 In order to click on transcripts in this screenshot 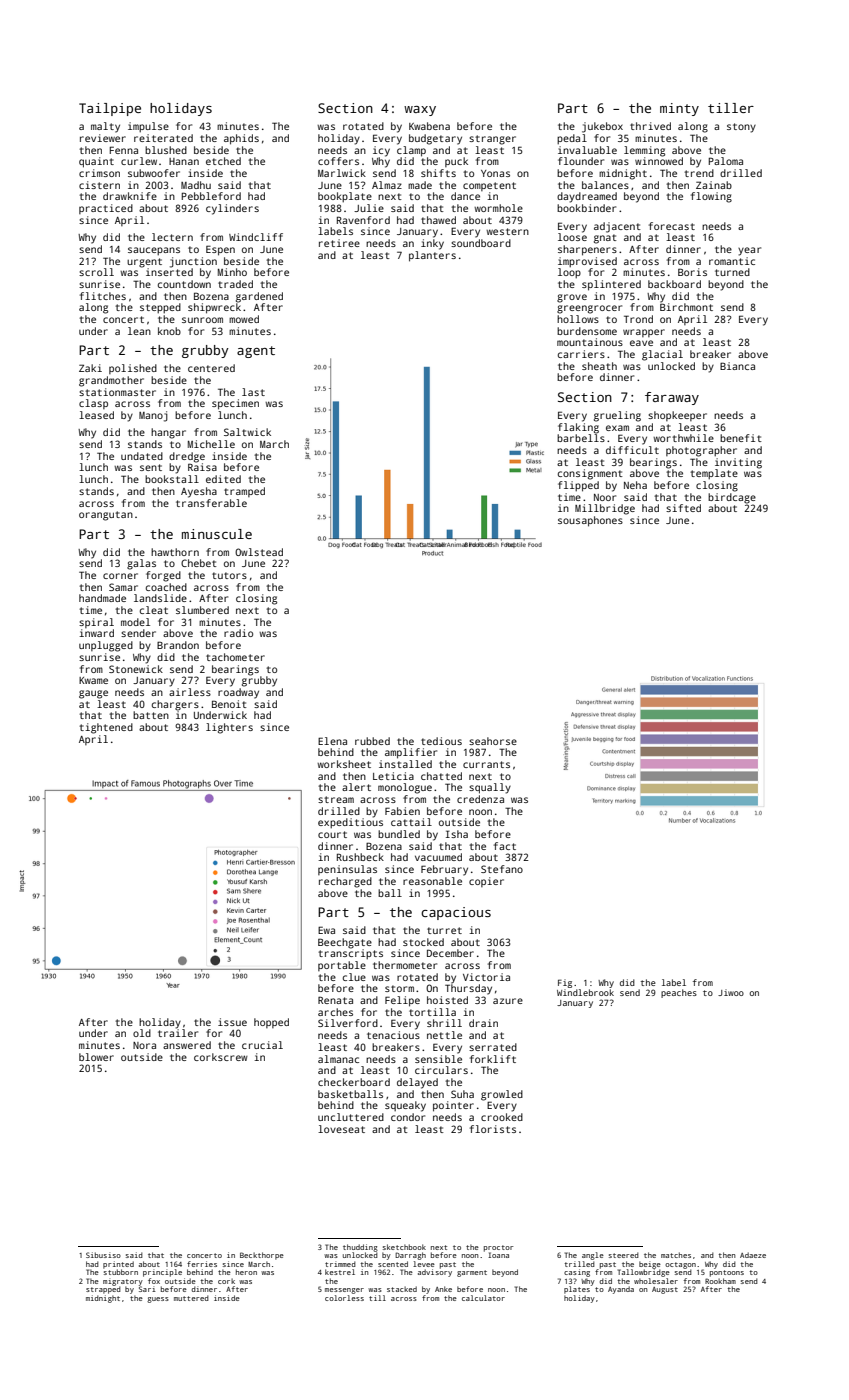, I will do `click(350, 954)`.
